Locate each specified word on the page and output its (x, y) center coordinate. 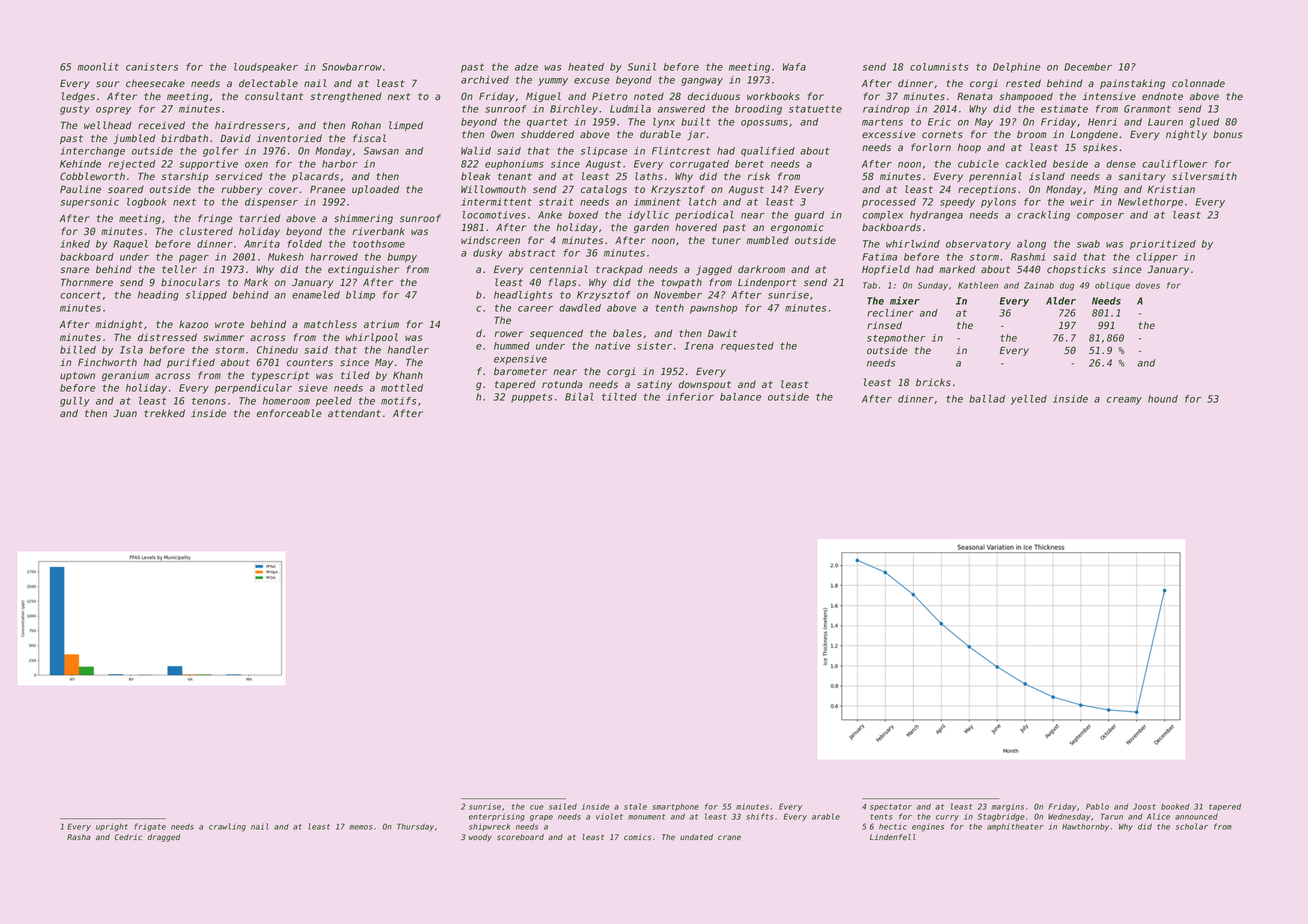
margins (1007, 807)
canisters (152, 67)
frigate (150, 827)
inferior (690, 397)
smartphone (675, 807)
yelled (1029, 400)
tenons (209, 401)
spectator (891, 807)
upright (112, 827)
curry (947, 818)
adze (526, 67)
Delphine (1016, 68)
